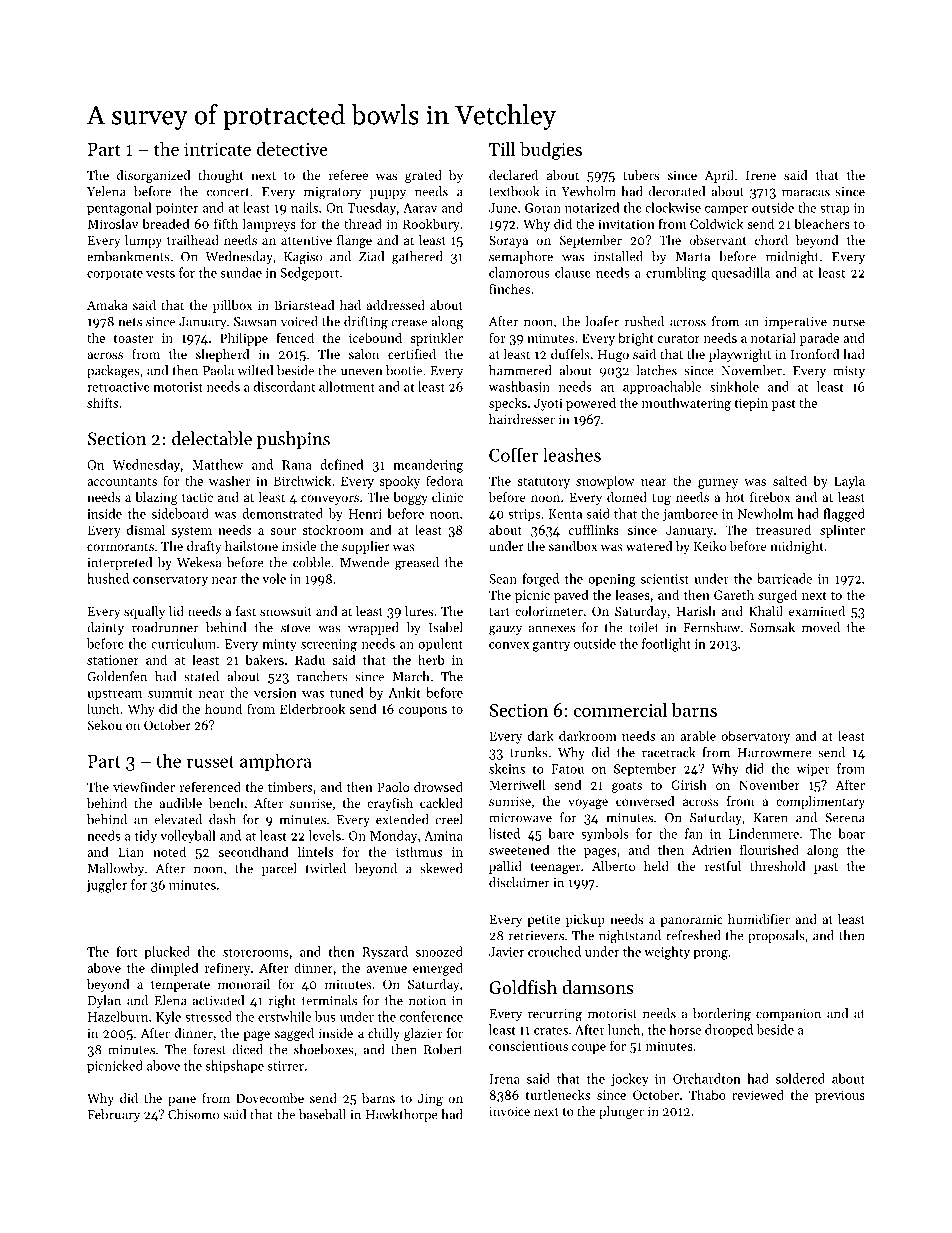 This page has height=1233, width=952. Describe the element at coordinates (849, 482) in the page. I see `Layla` at that location.
